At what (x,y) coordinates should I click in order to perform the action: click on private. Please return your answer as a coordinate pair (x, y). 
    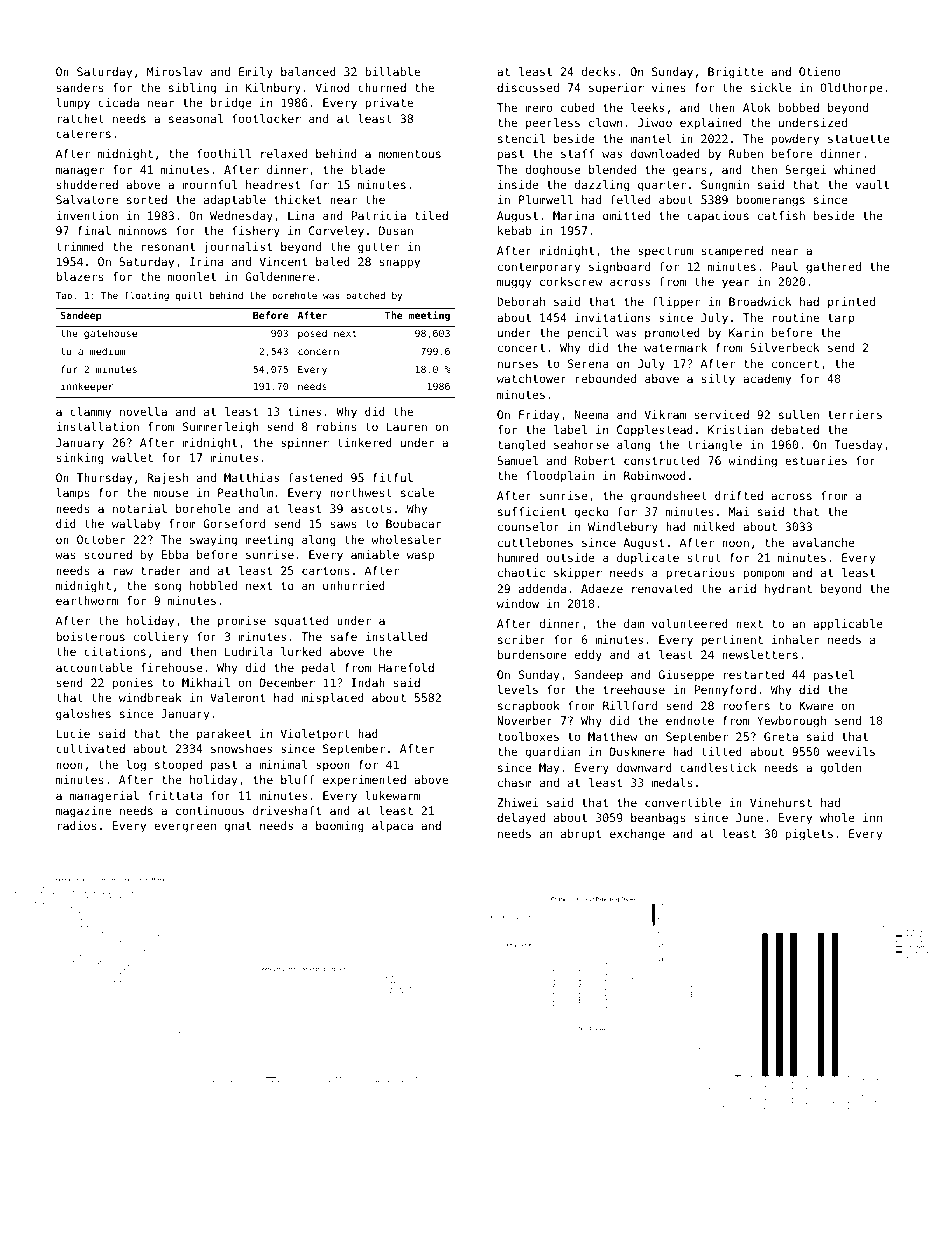
    Looking at the image, I should click on (389, 104).
